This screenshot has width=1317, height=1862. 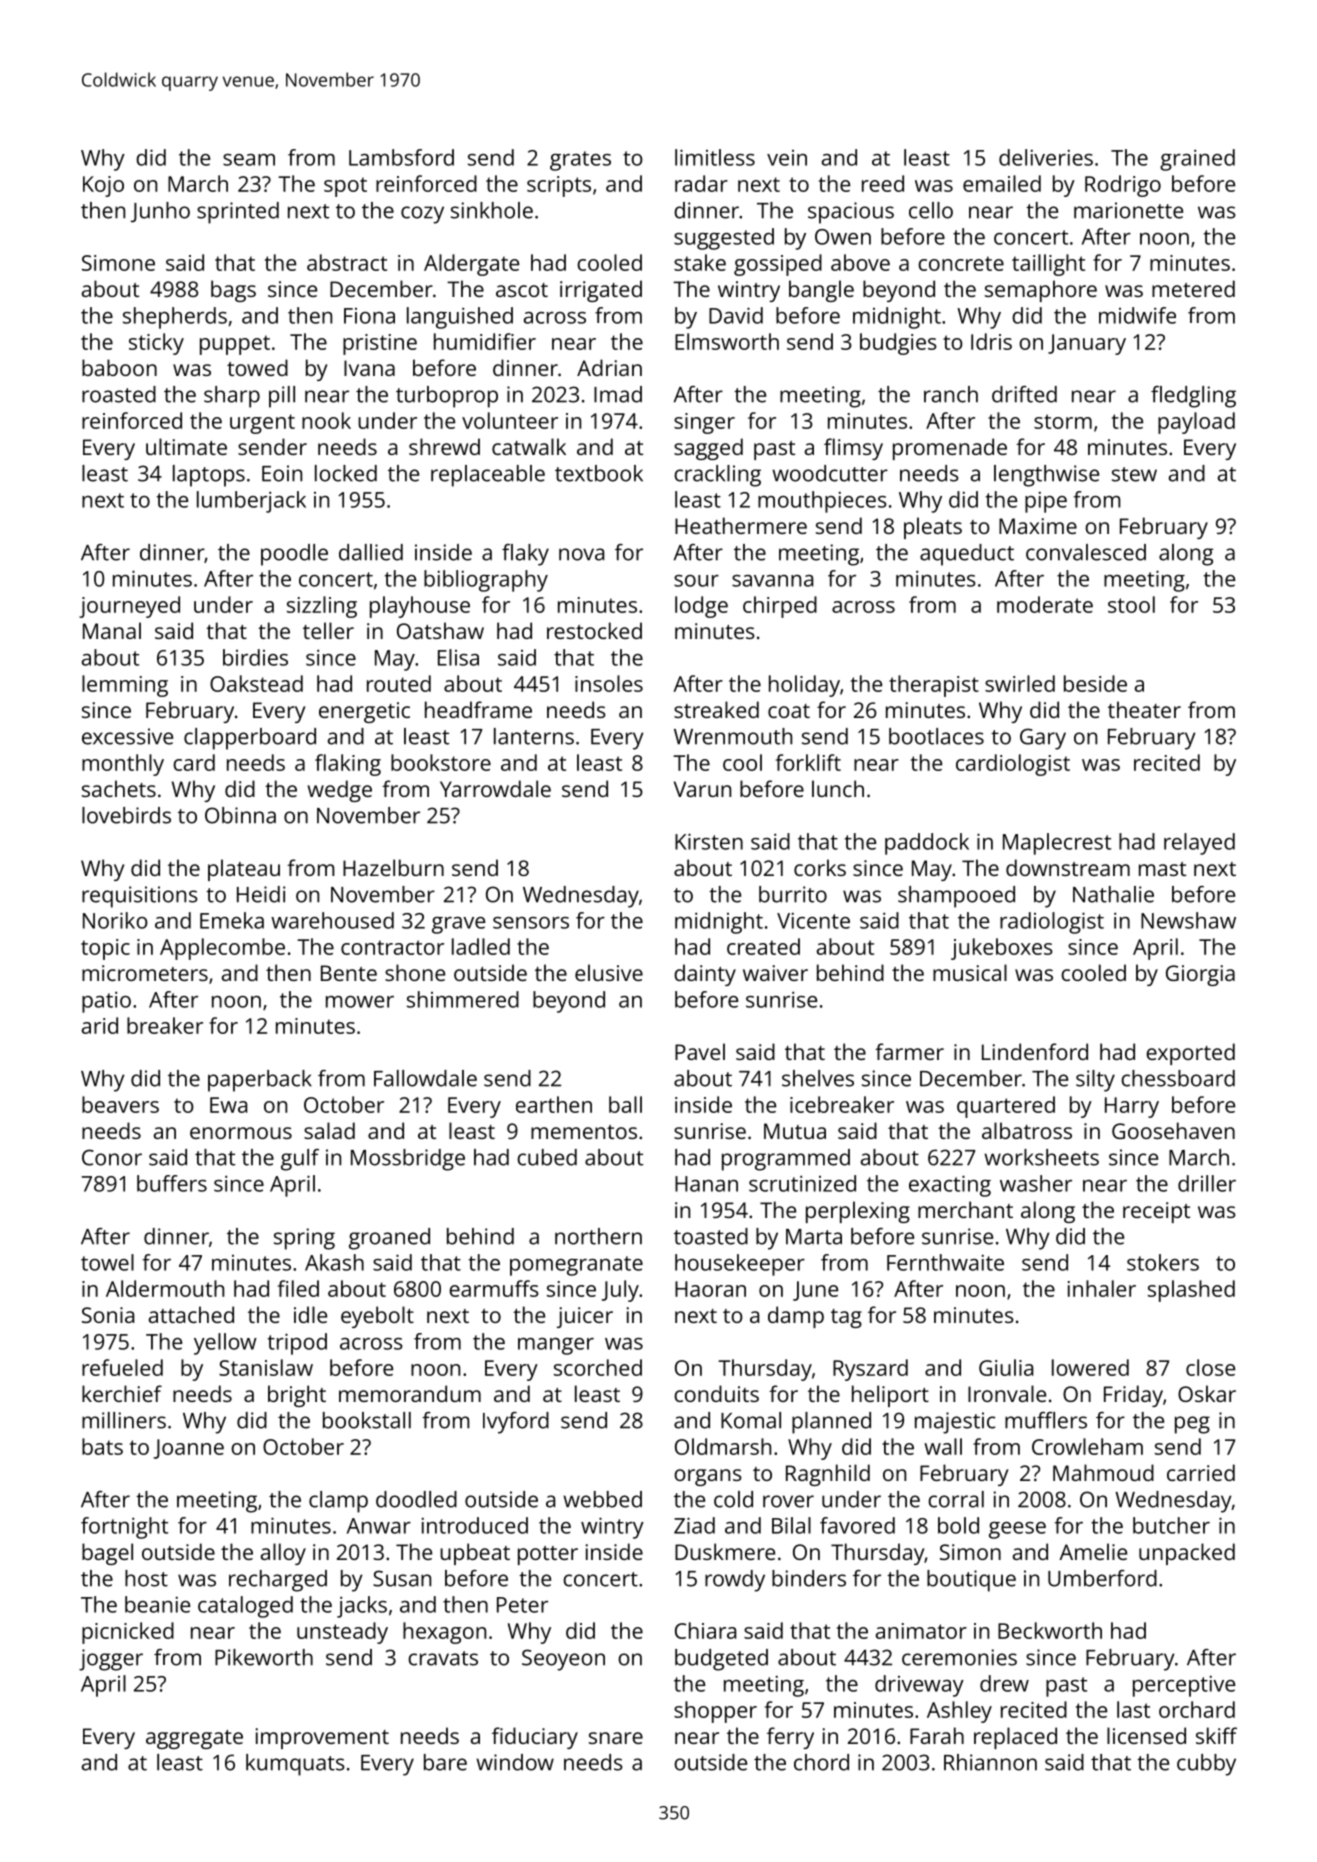 I want to click on routed, so click(x=399, y=683).
